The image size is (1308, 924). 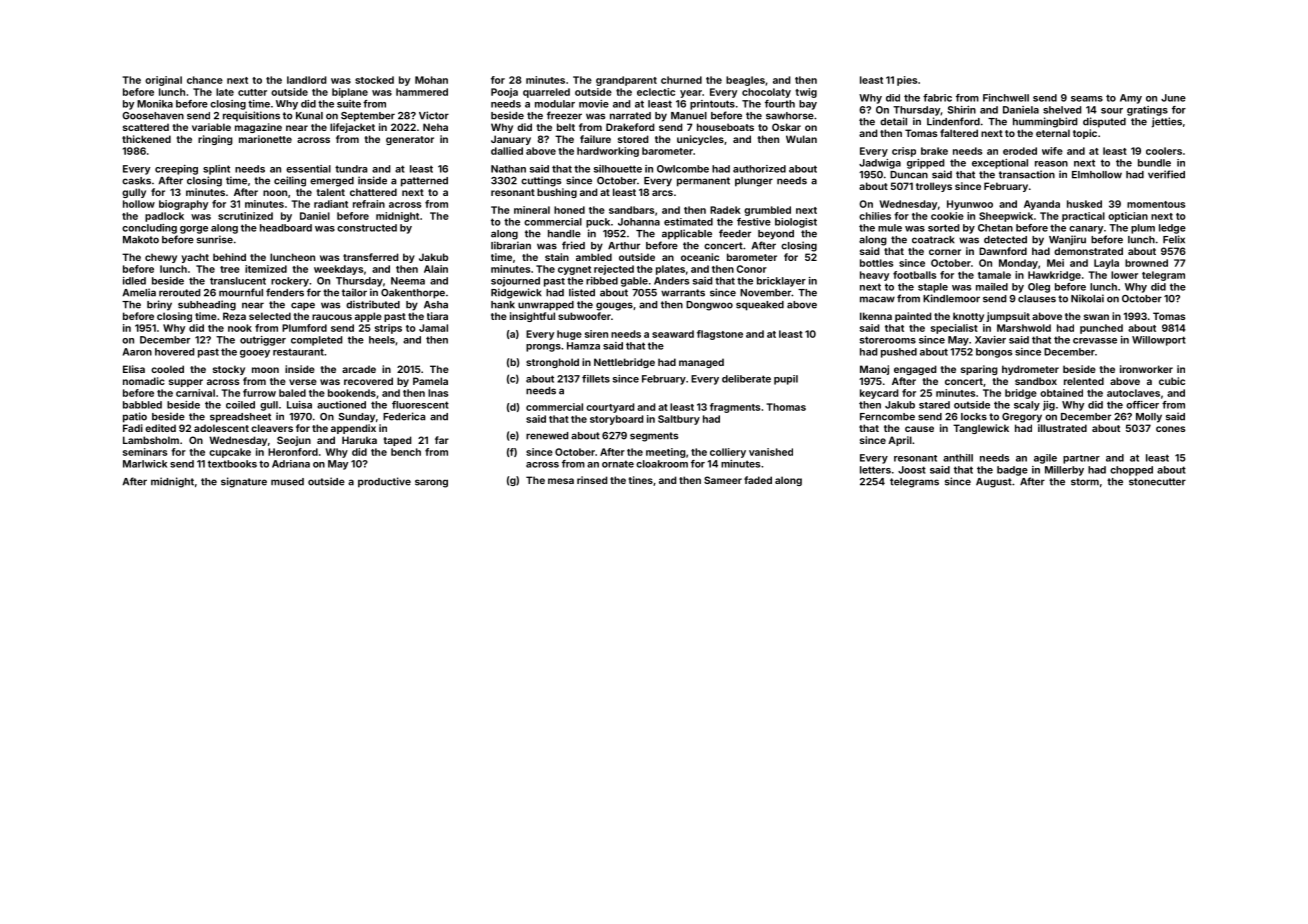 What do you see at coordinates (584, 316) in the screenshot?
I see `subwoofer` at bounding box center [584, 316].
